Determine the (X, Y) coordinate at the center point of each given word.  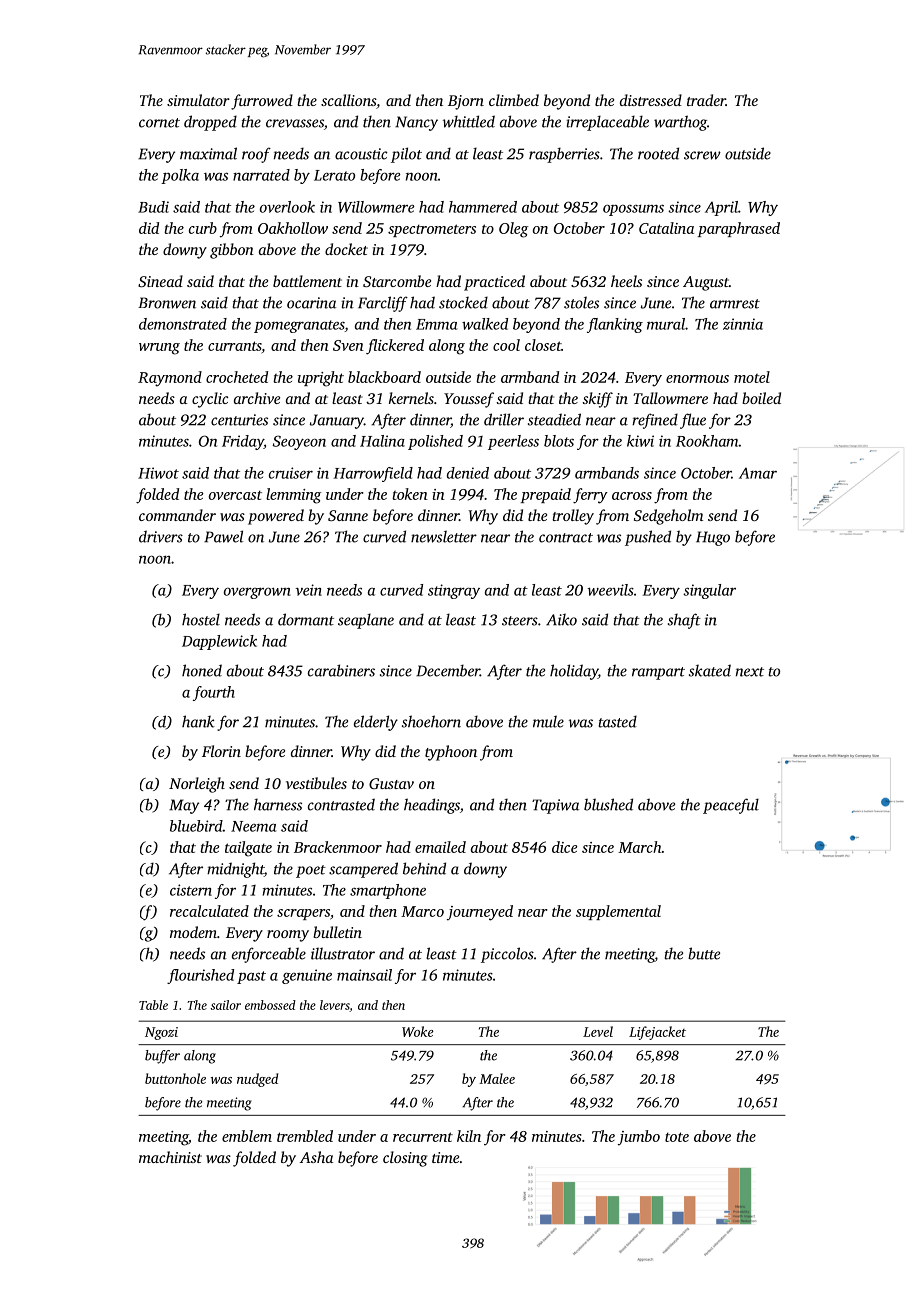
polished (435, 442)
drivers (161, 536)
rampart (658, 673)
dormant (306, 619)
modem (193, 932)
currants (234, 346)
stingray (454, 591)
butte (704, 953)
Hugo (713, 538)
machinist (170, 1157)
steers (520, 621)
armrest (735, 304)
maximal (208, 153)
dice (565, 847)
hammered (483, 207)
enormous (697, 379)
